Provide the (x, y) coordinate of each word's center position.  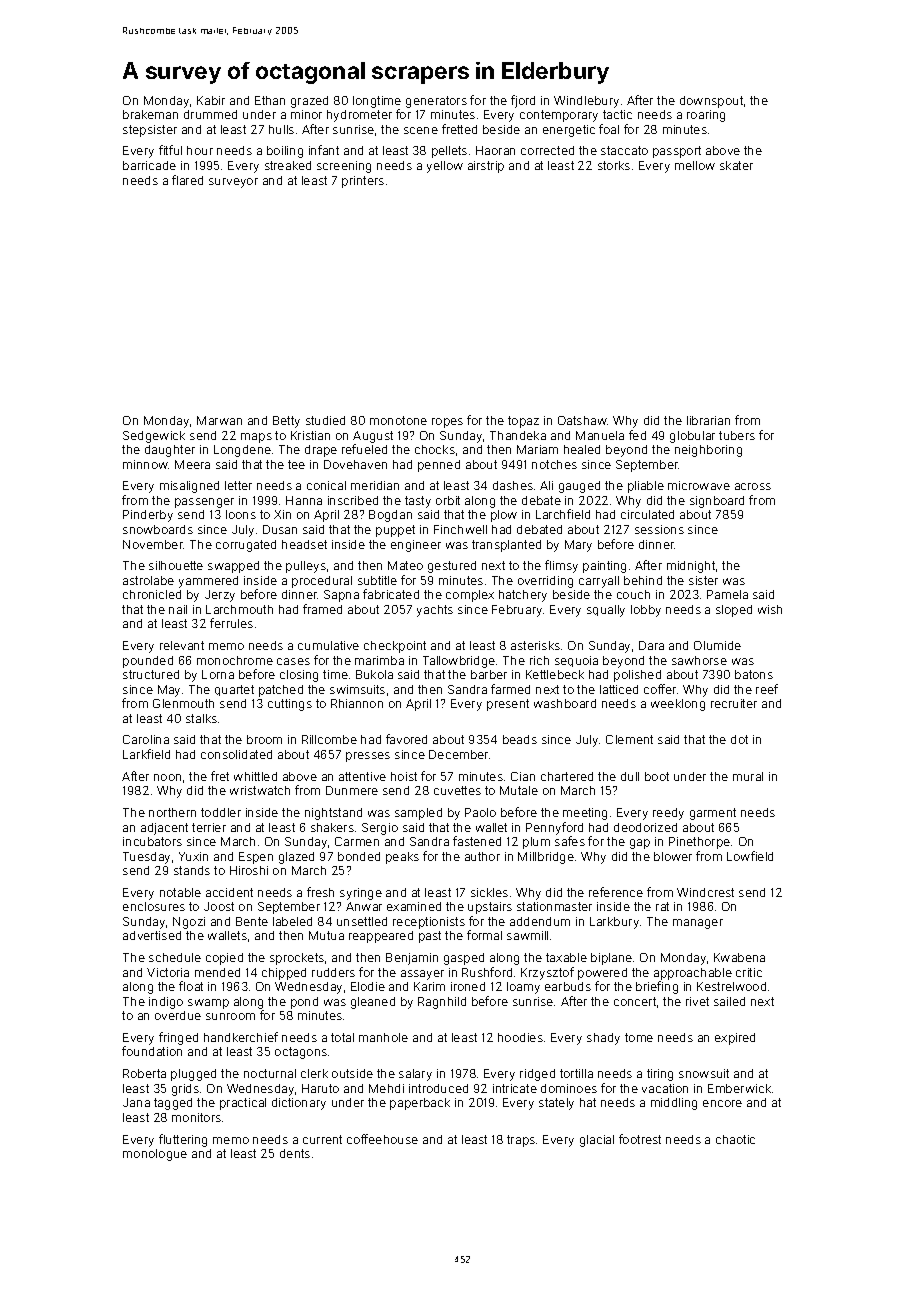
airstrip (486, 167)
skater (736, 165)
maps (256, 438)
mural (748, 776)
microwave (699, 485)
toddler (221, 812)
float (191, 986)
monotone (398, 420)
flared (187, 180)
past (430, 937)
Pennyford (554, 828)
